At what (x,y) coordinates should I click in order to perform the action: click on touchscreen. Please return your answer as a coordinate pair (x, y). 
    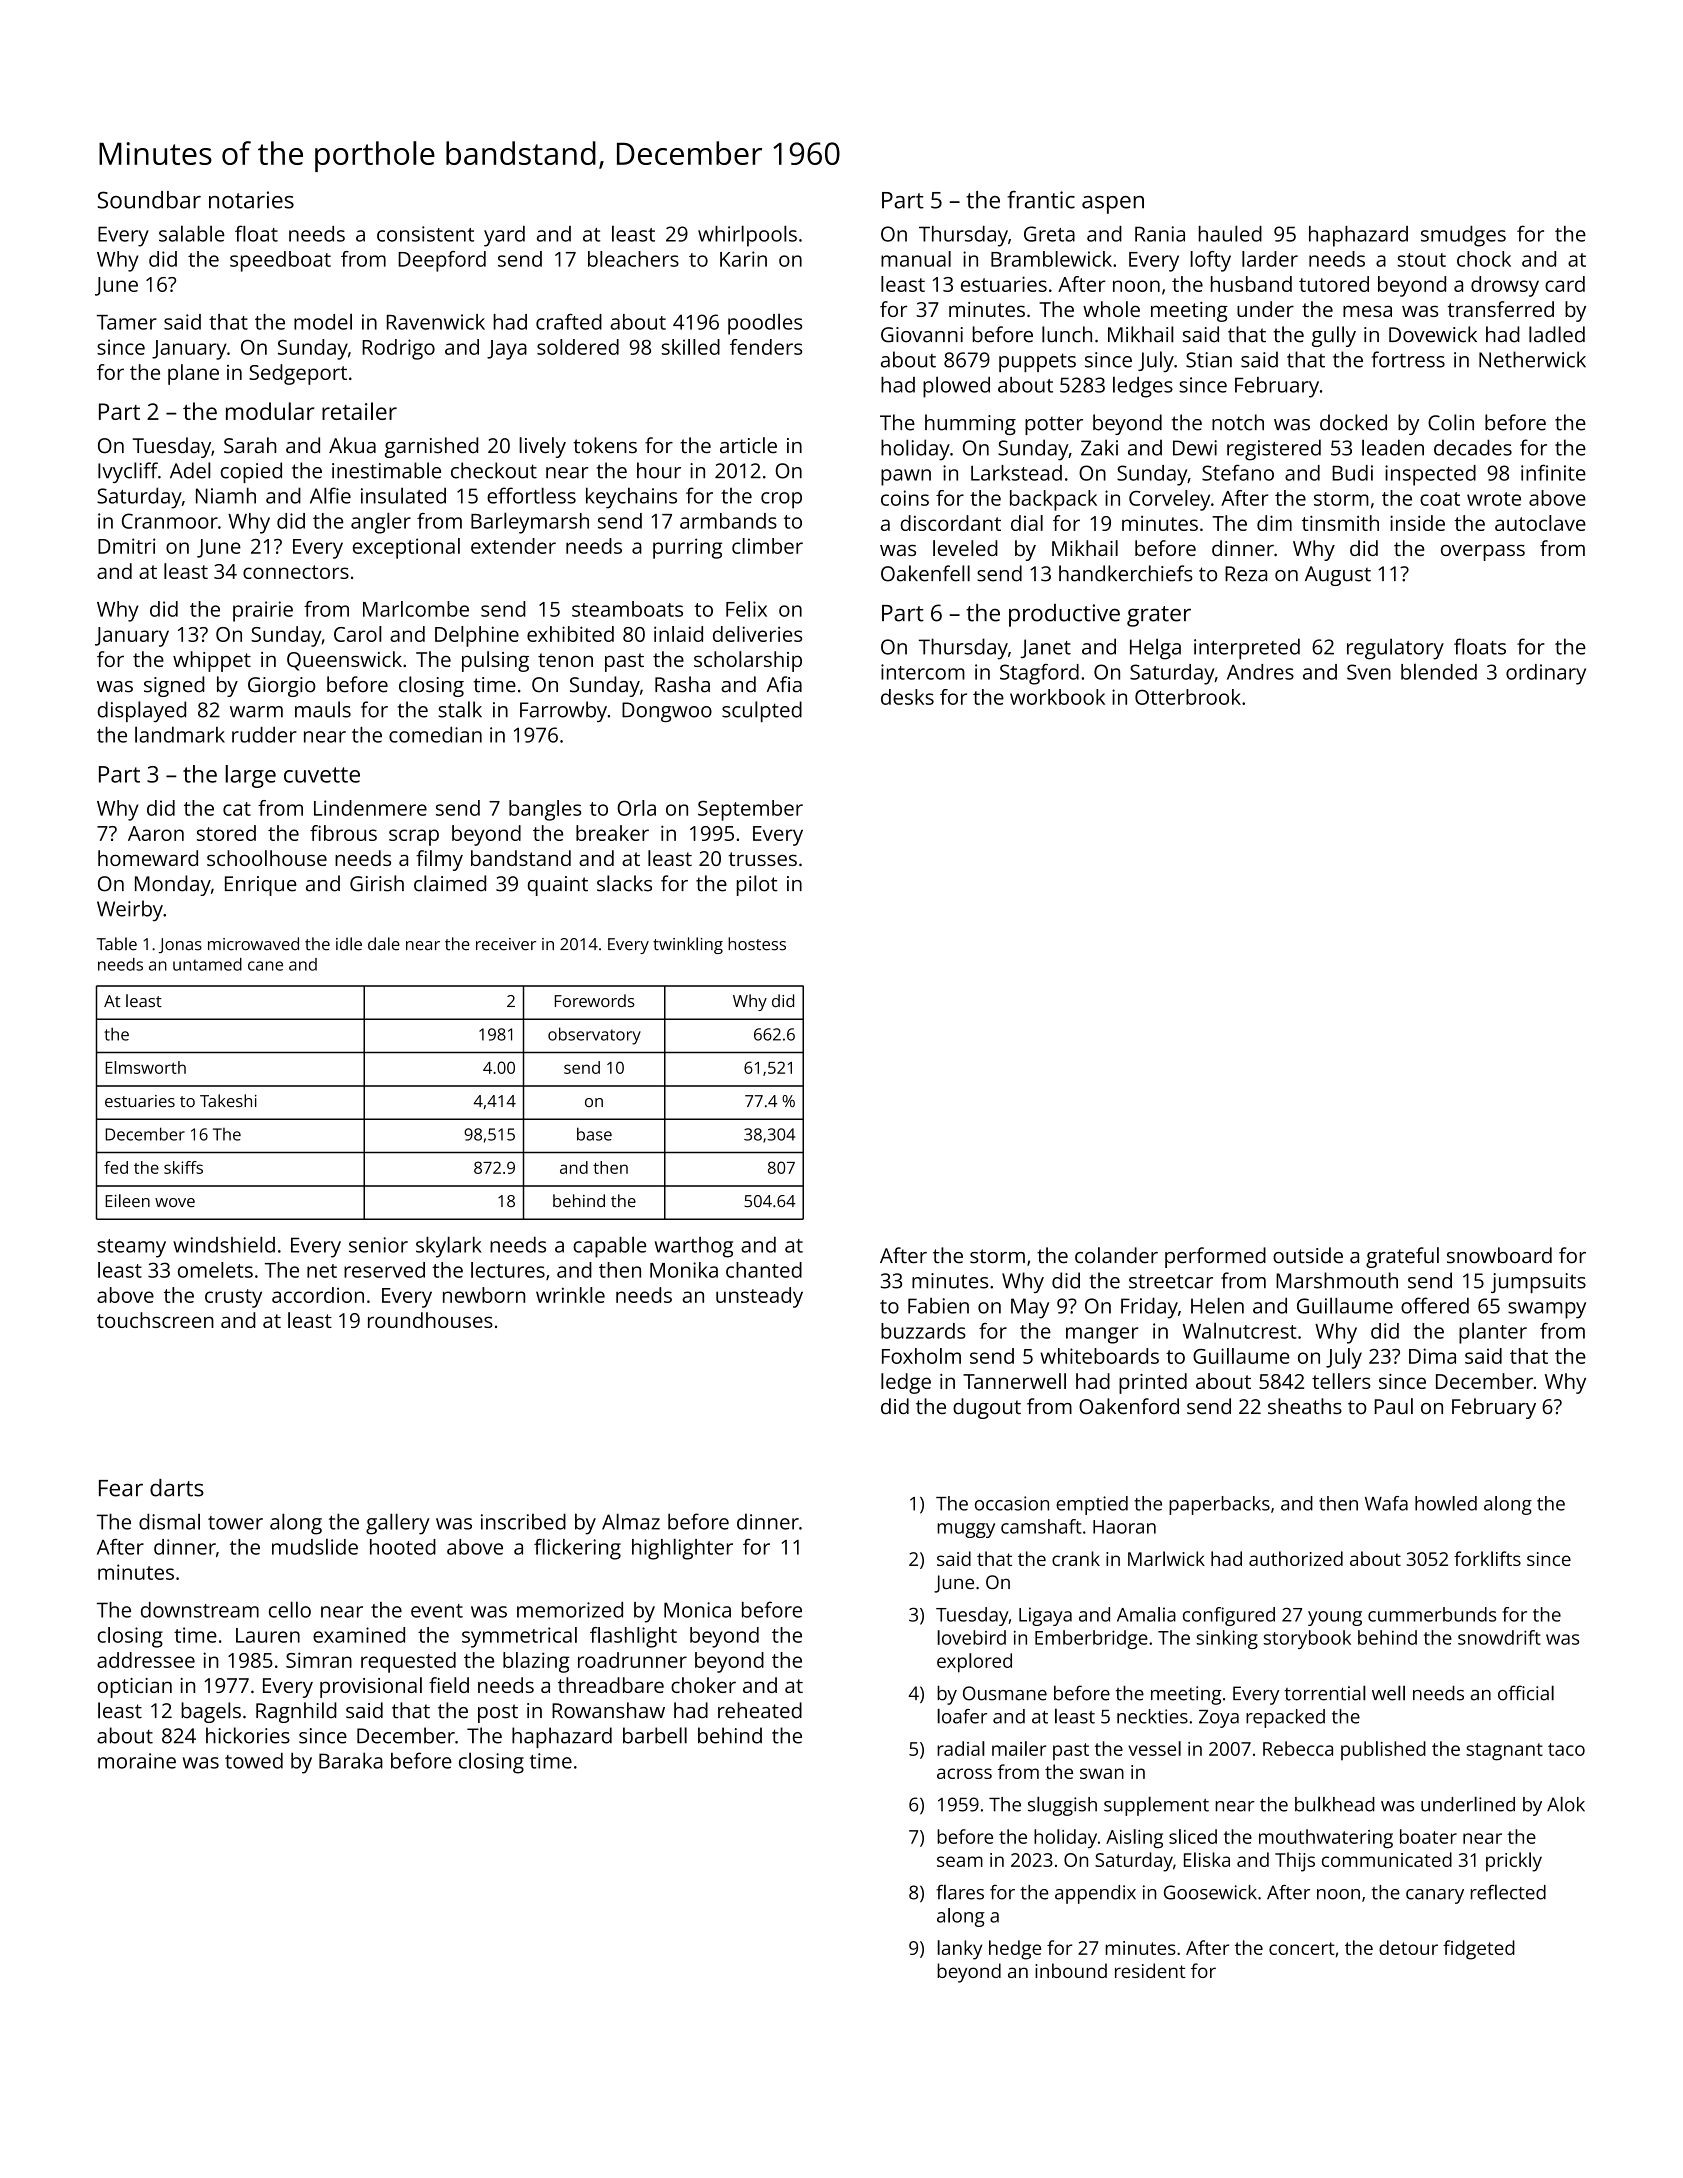
    Looking at the image, I should click on (155, 1320).
